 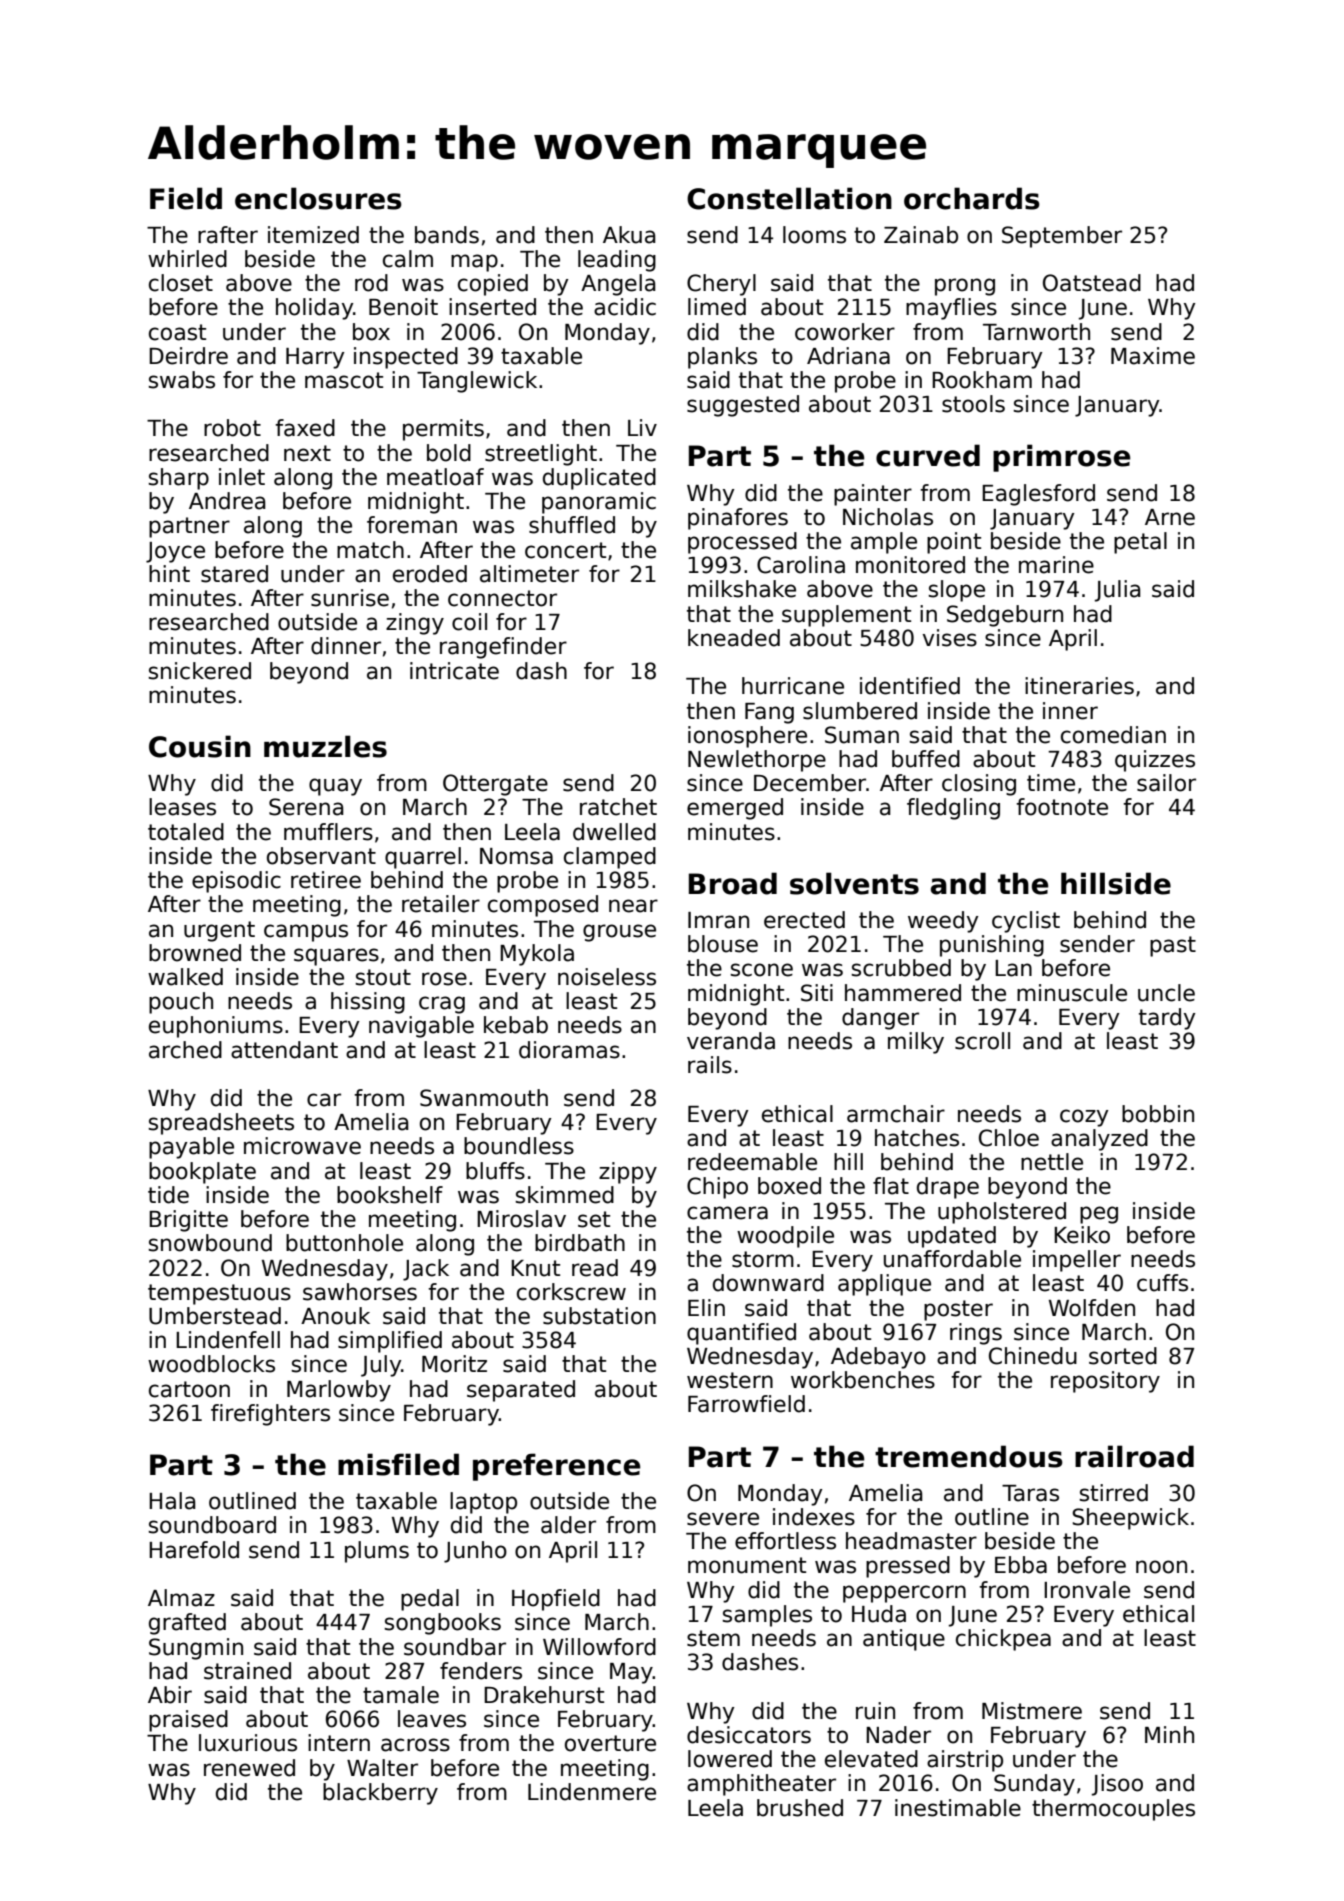 What do you see at coordinates (706, 1307) in the screenshot?
I see `Elin` at bounding box center [706, 1307].
